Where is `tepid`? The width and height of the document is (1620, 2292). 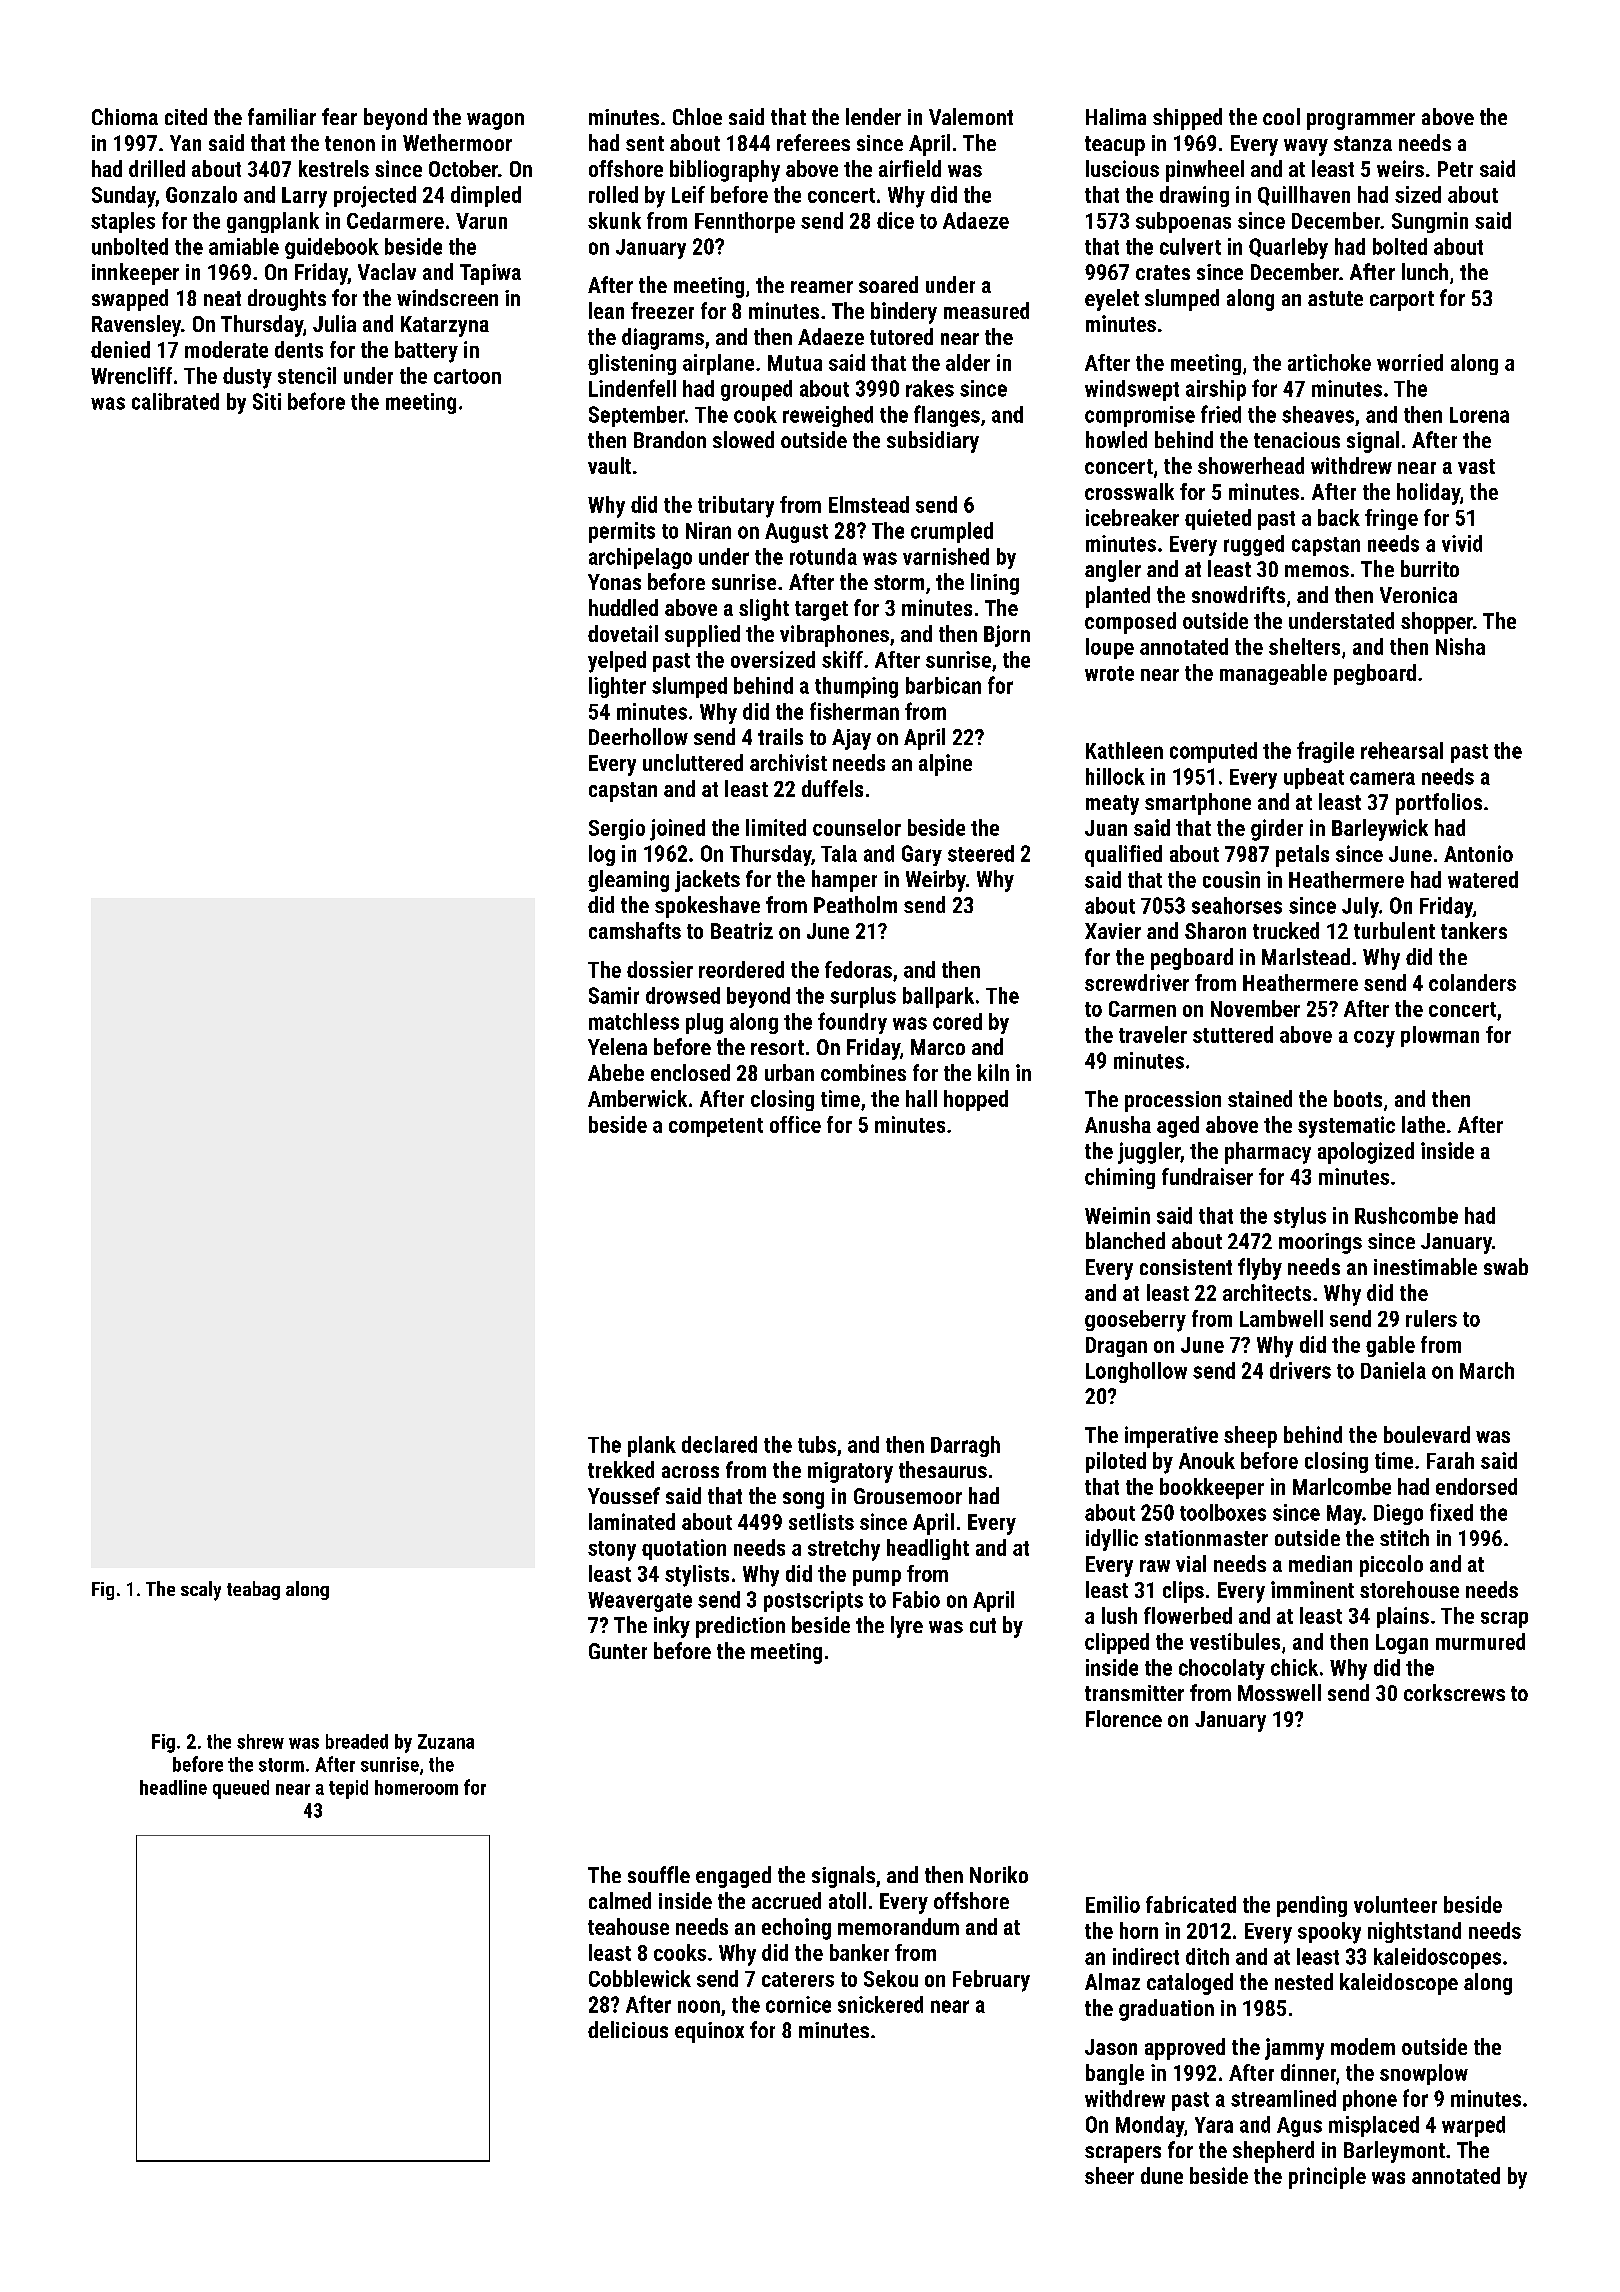 tepid is located at coordinates (348, 1789).
